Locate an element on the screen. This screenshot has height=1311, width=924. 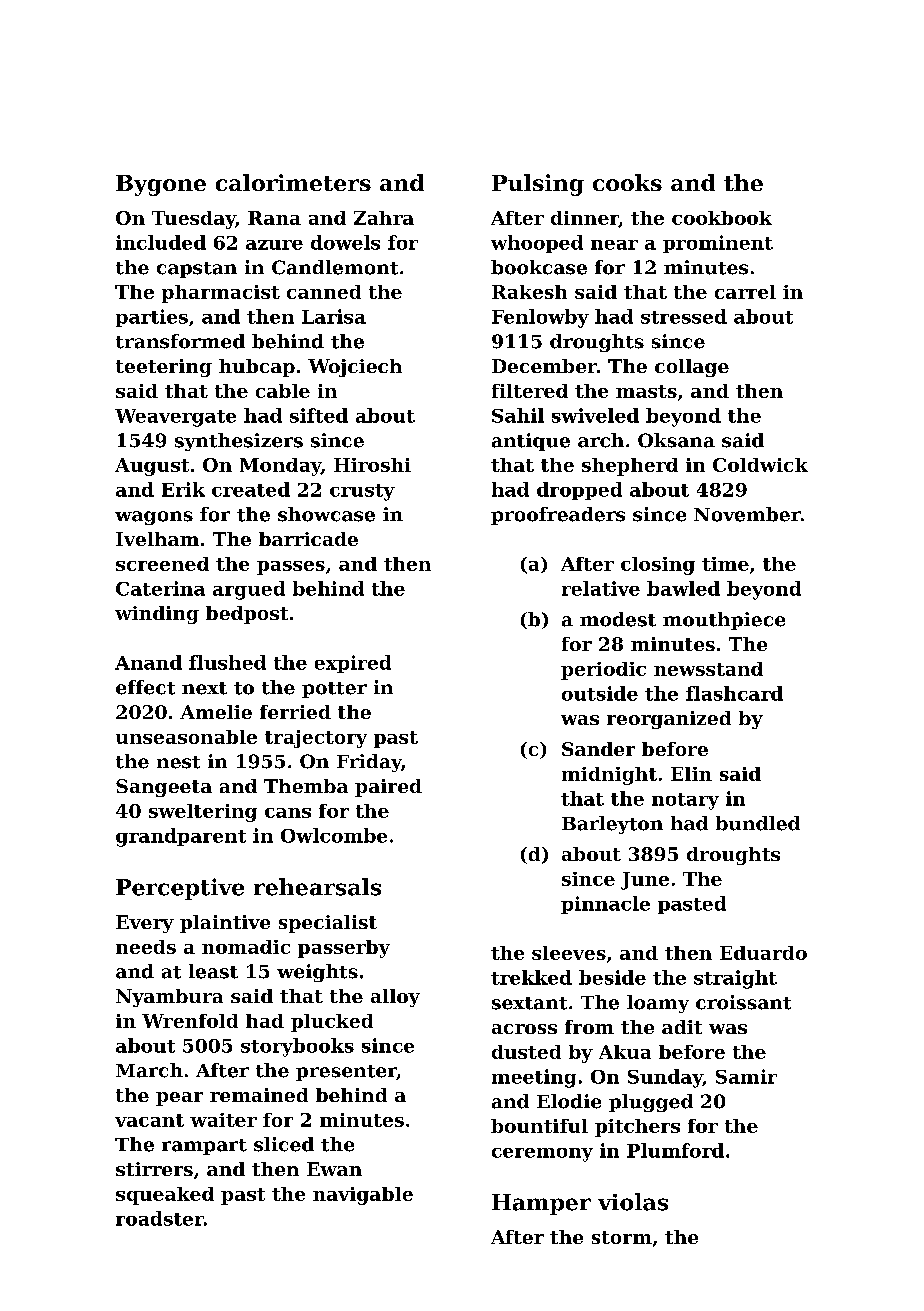
sifted is located at coordinates (319, 415).
